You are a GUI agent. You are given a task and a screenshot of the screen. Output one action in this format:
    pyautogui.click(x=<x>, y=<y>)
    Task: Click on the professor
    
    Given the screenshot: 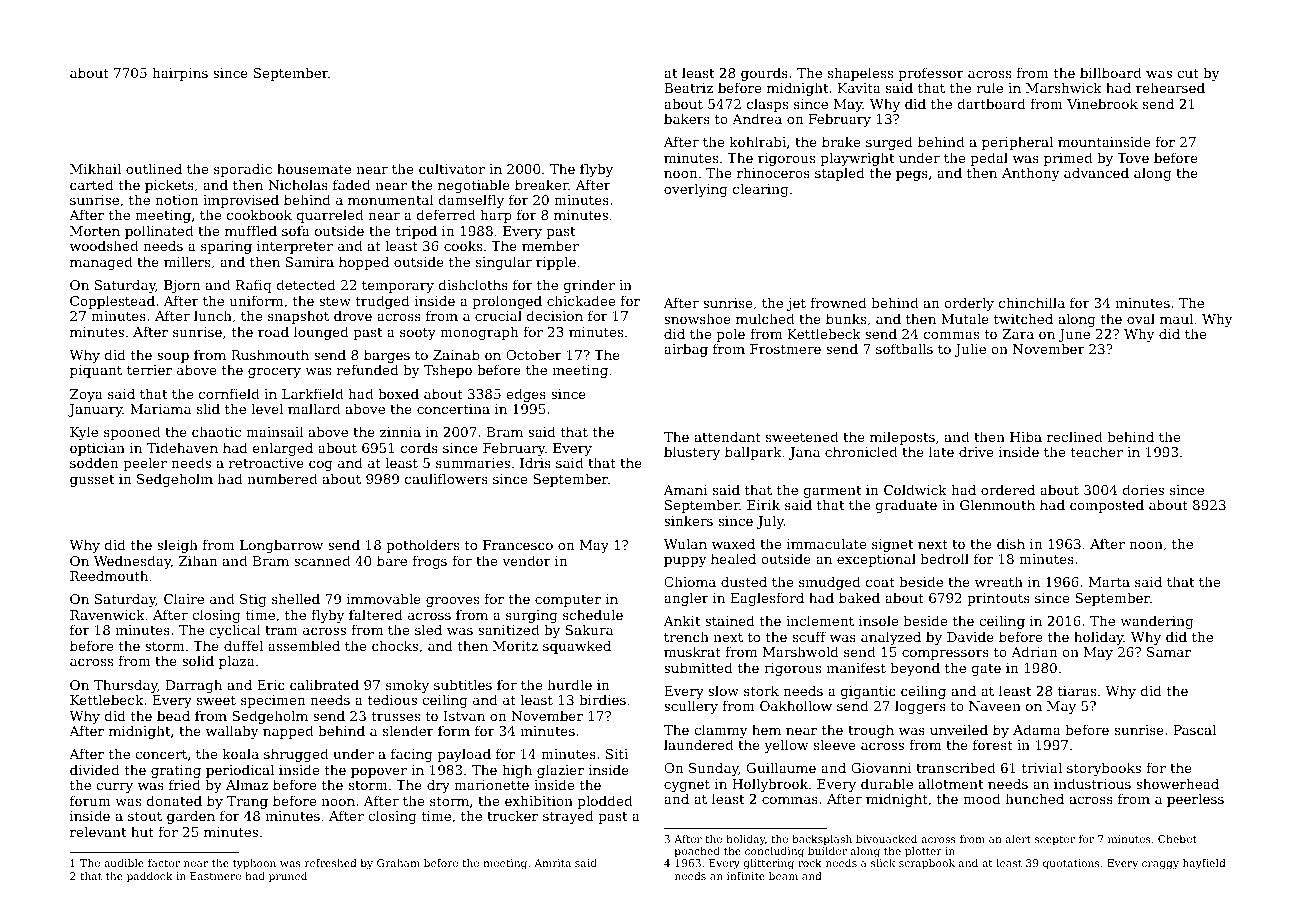 What is the action you would take?
    pyautogui.click(x=931, y=74)
